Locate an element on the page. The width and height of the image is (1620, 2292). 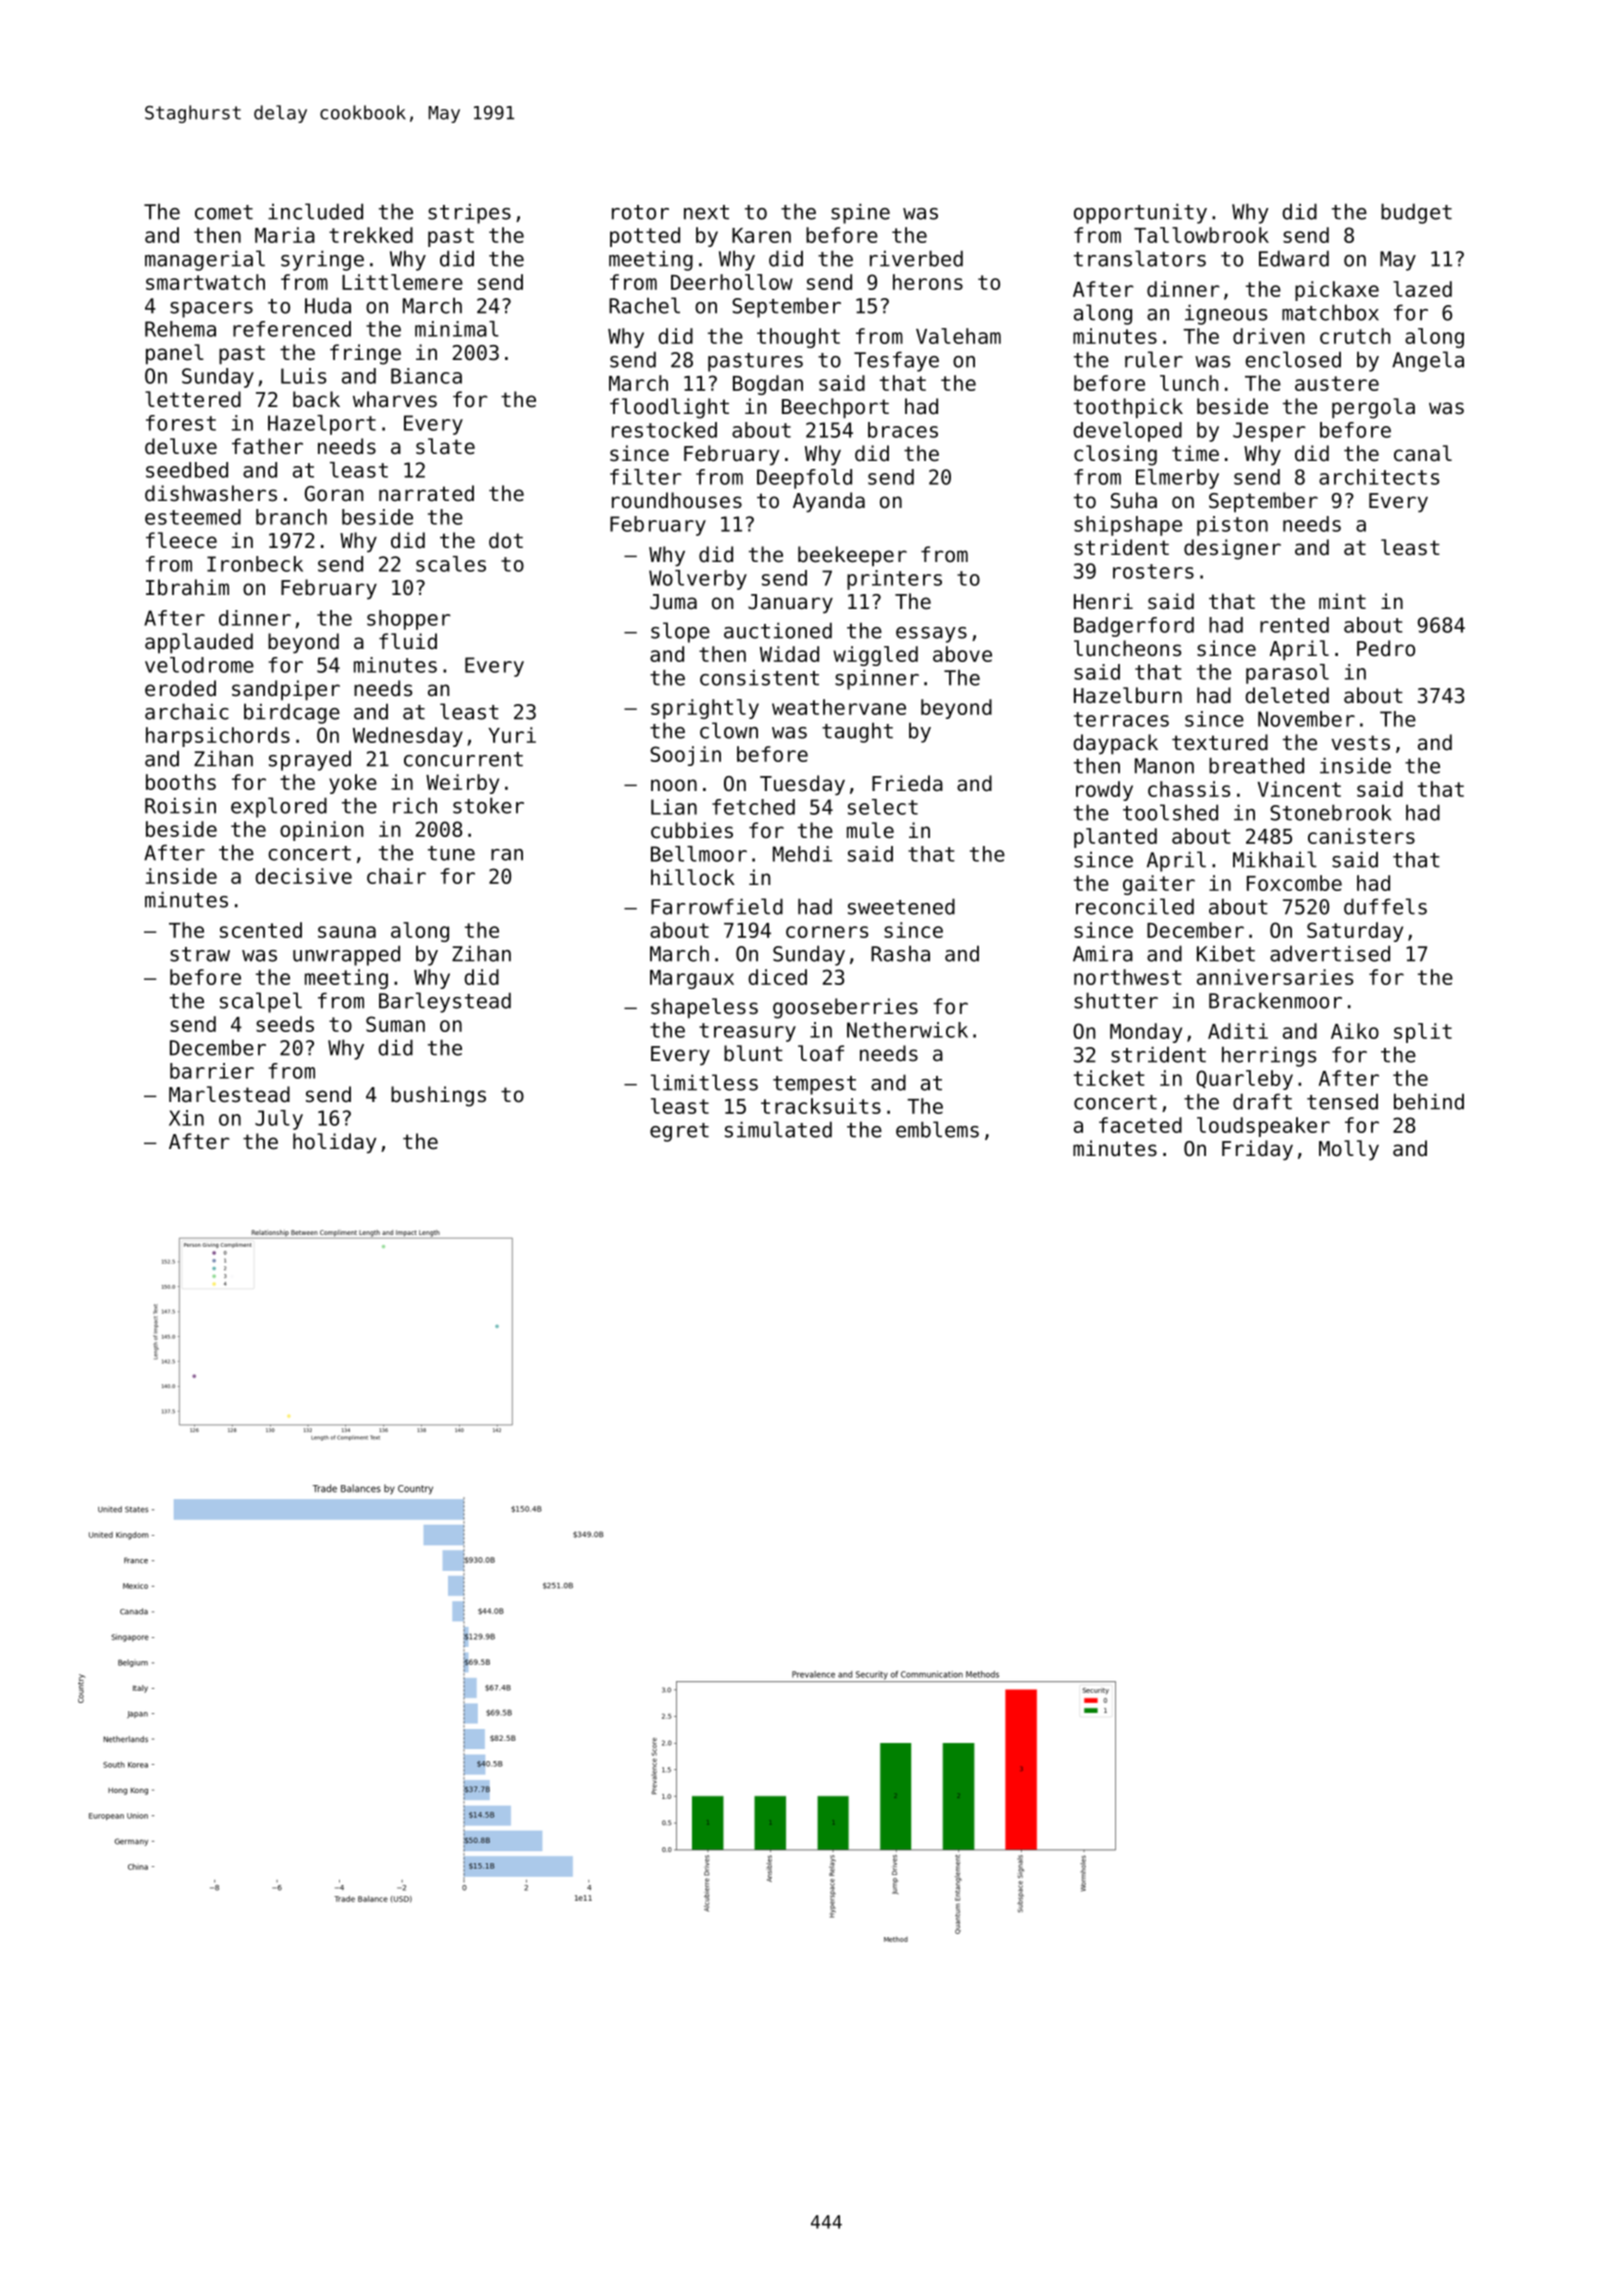
Xin is located at coordinates (186, 1118).
